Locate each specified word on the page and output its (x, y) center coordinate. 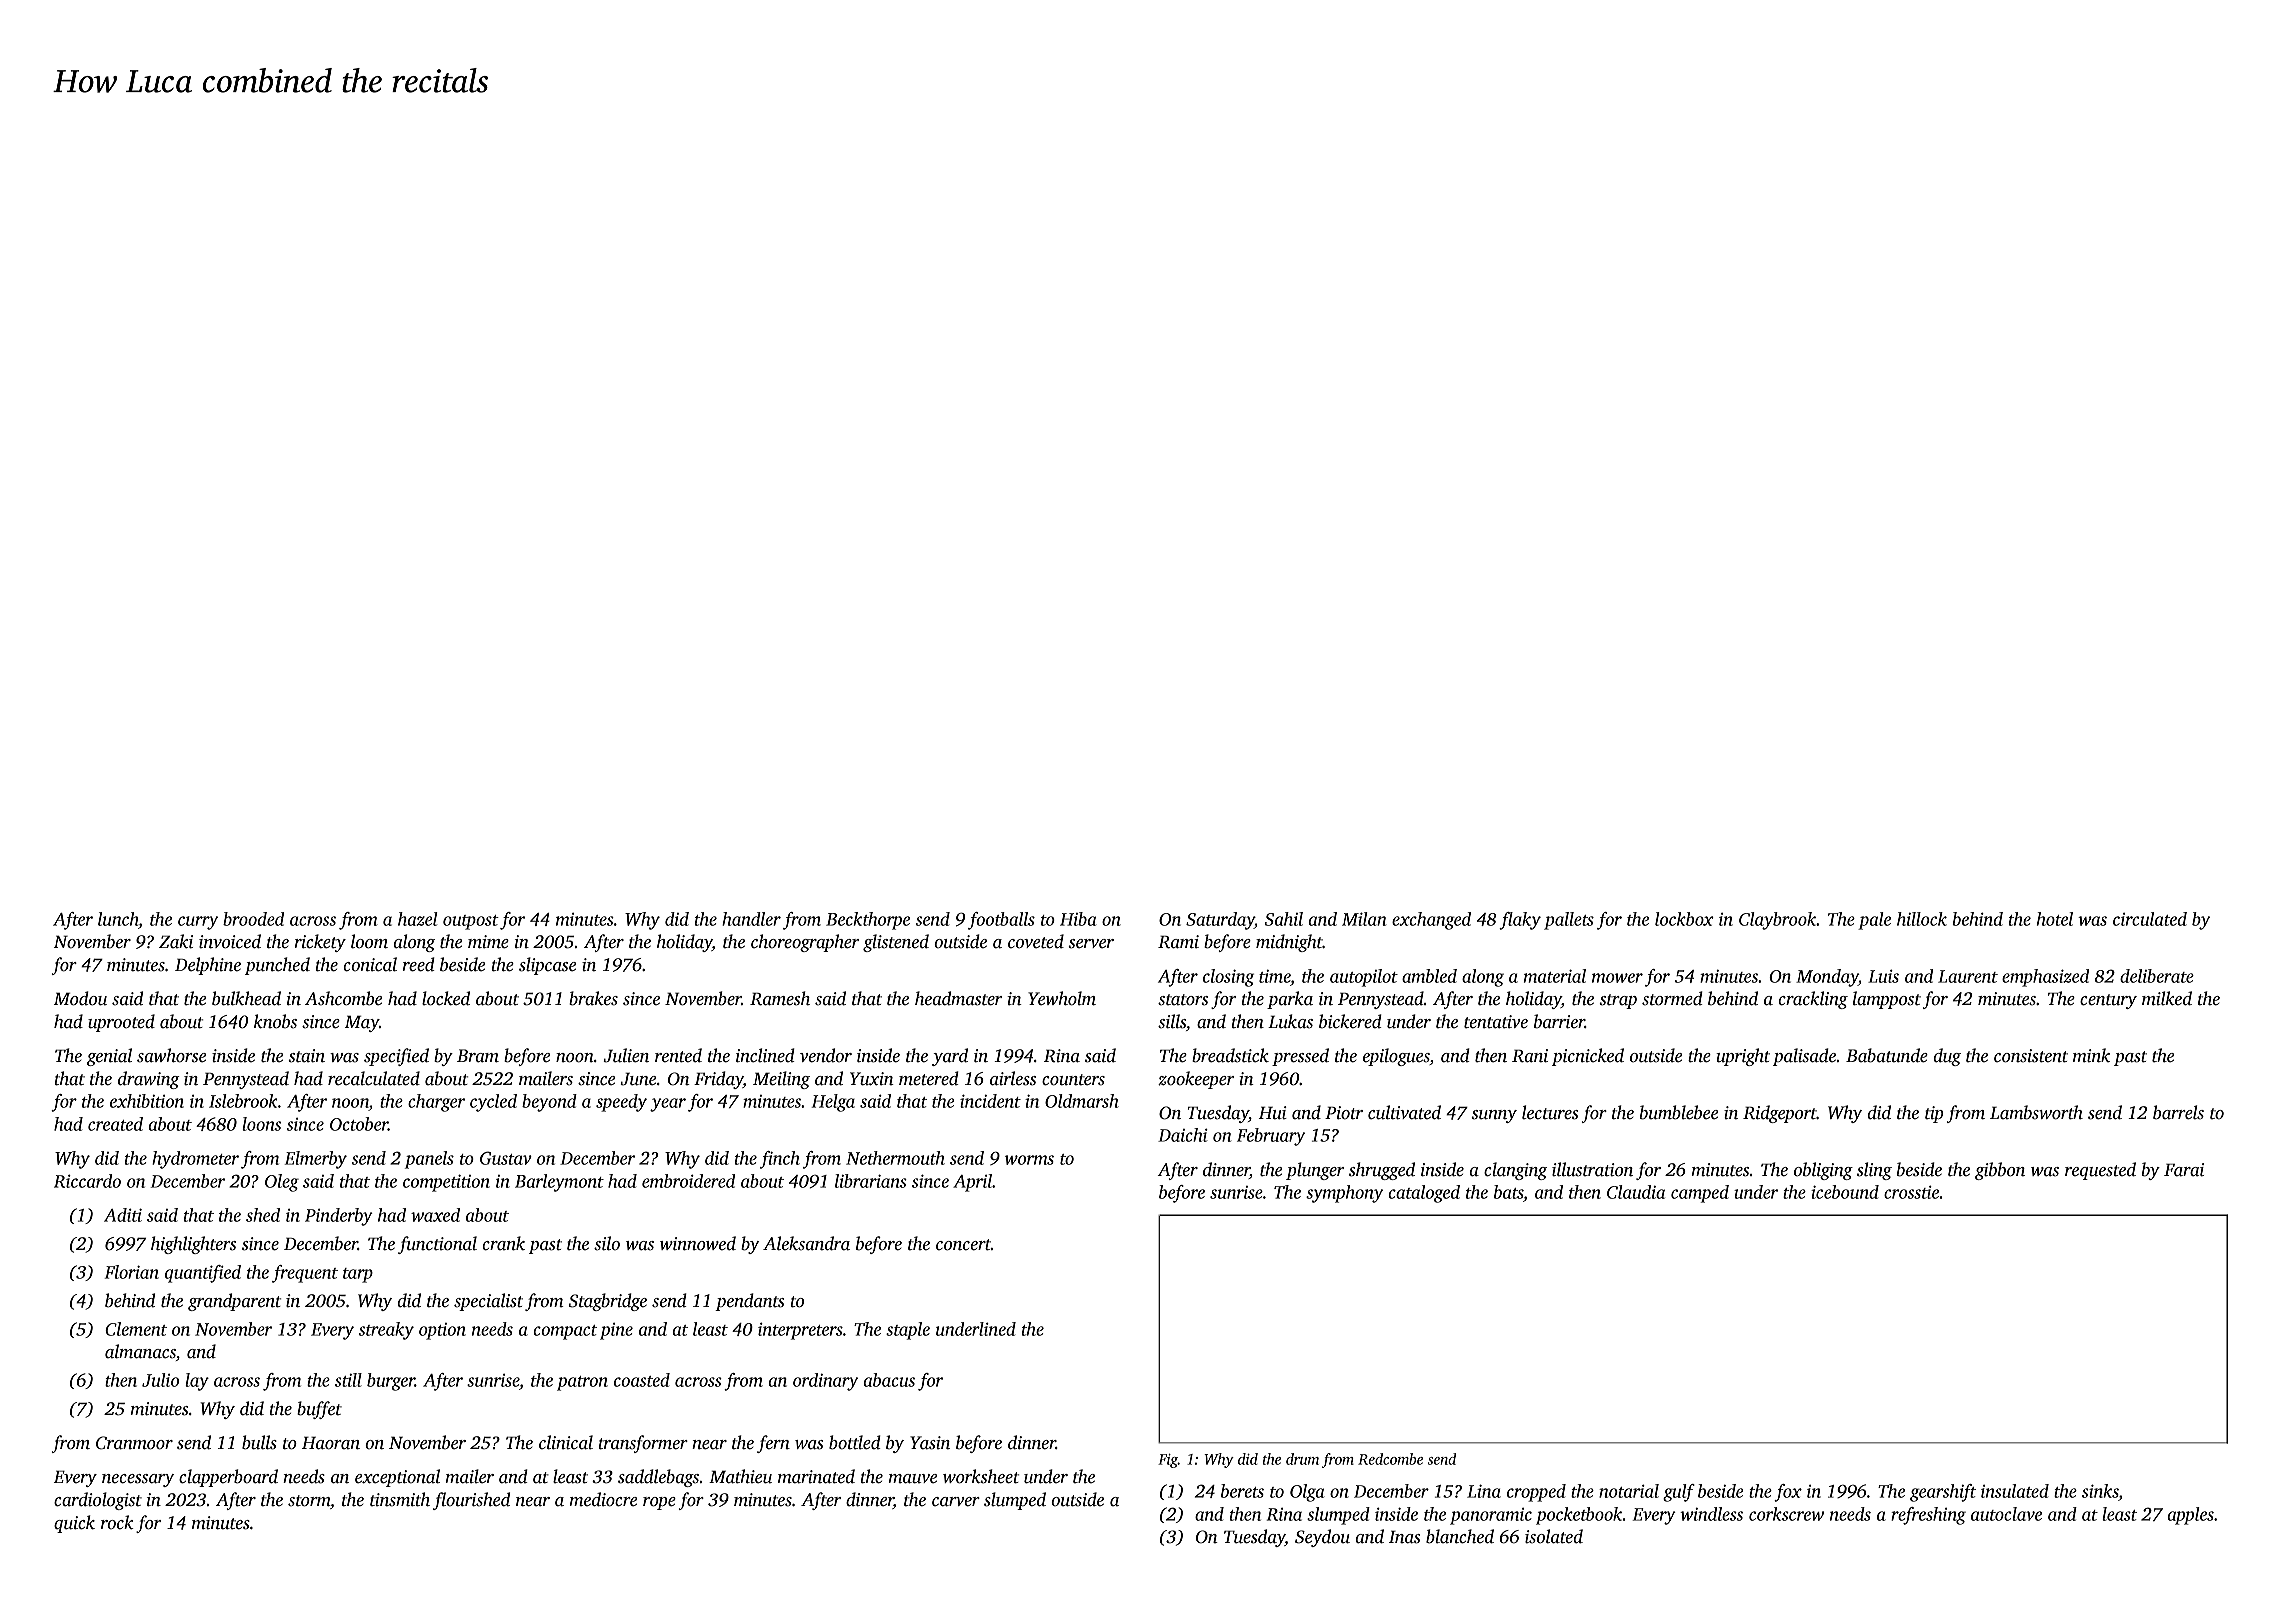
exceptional (397, 1478)
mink (2091, 1055)
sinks (2100, 1491)
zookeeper (1196, 1080)
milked (2167, 998)
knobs (275, 1021)
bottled (855, 1442)
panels (429, 1160)
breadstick (1230, 1055)
